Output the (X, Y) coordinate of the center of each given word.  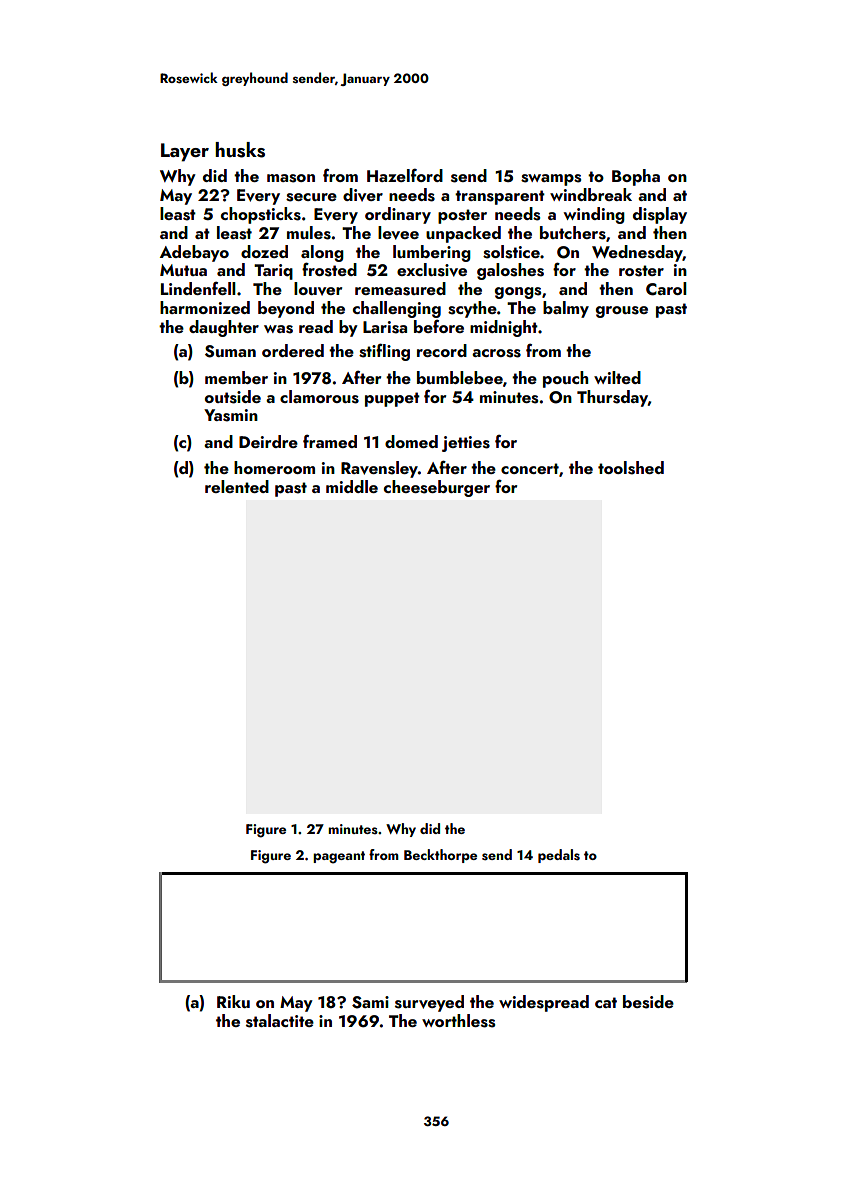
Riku (233, 1001)
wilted (617, 377)
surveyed (429, 1003)
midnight (504, 328)
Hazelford (405, 175)
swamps (551, 180)
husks (240, 150)
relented (237, 486)
